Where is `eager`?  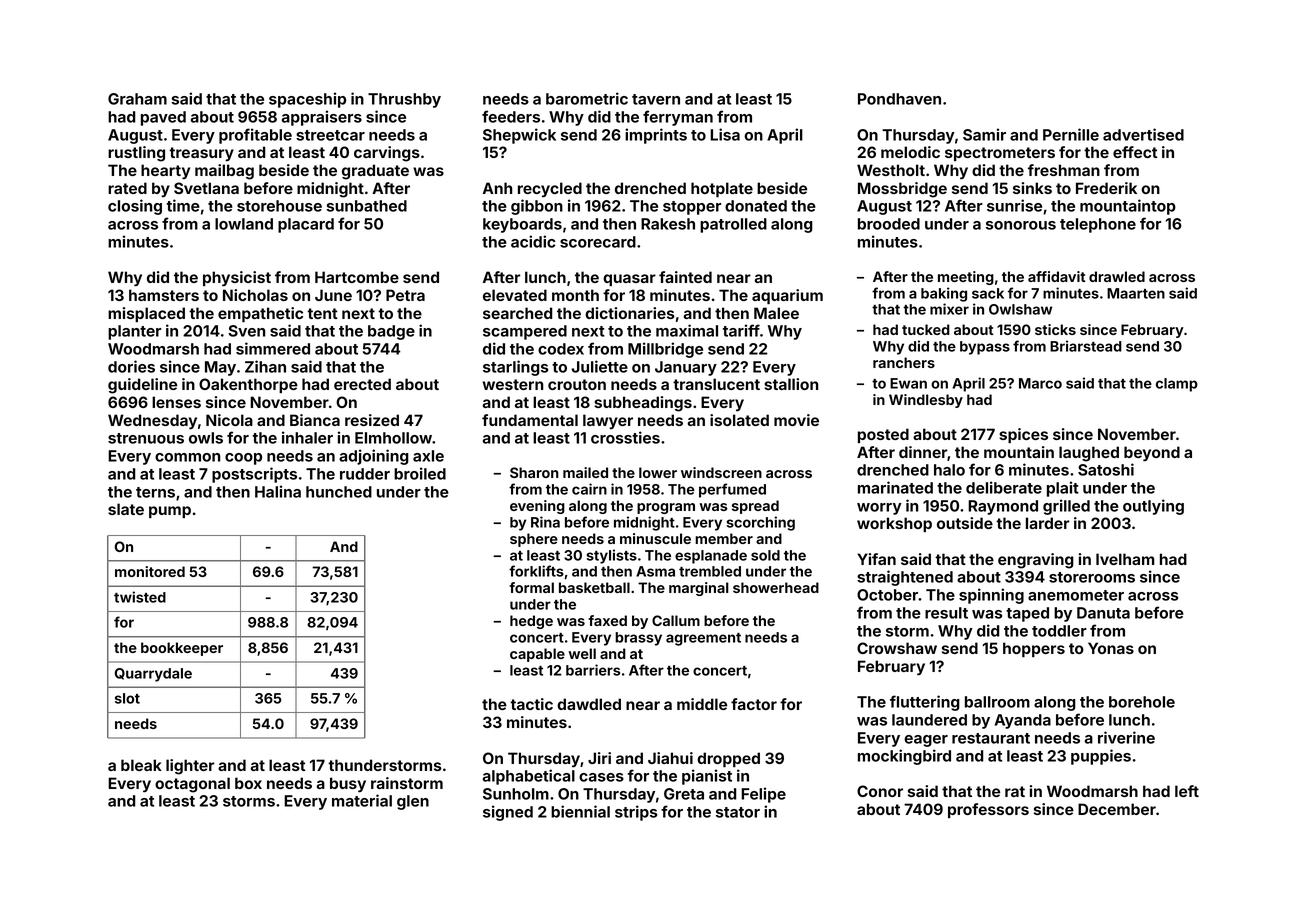
eager is located at coordinates (926, 741).
